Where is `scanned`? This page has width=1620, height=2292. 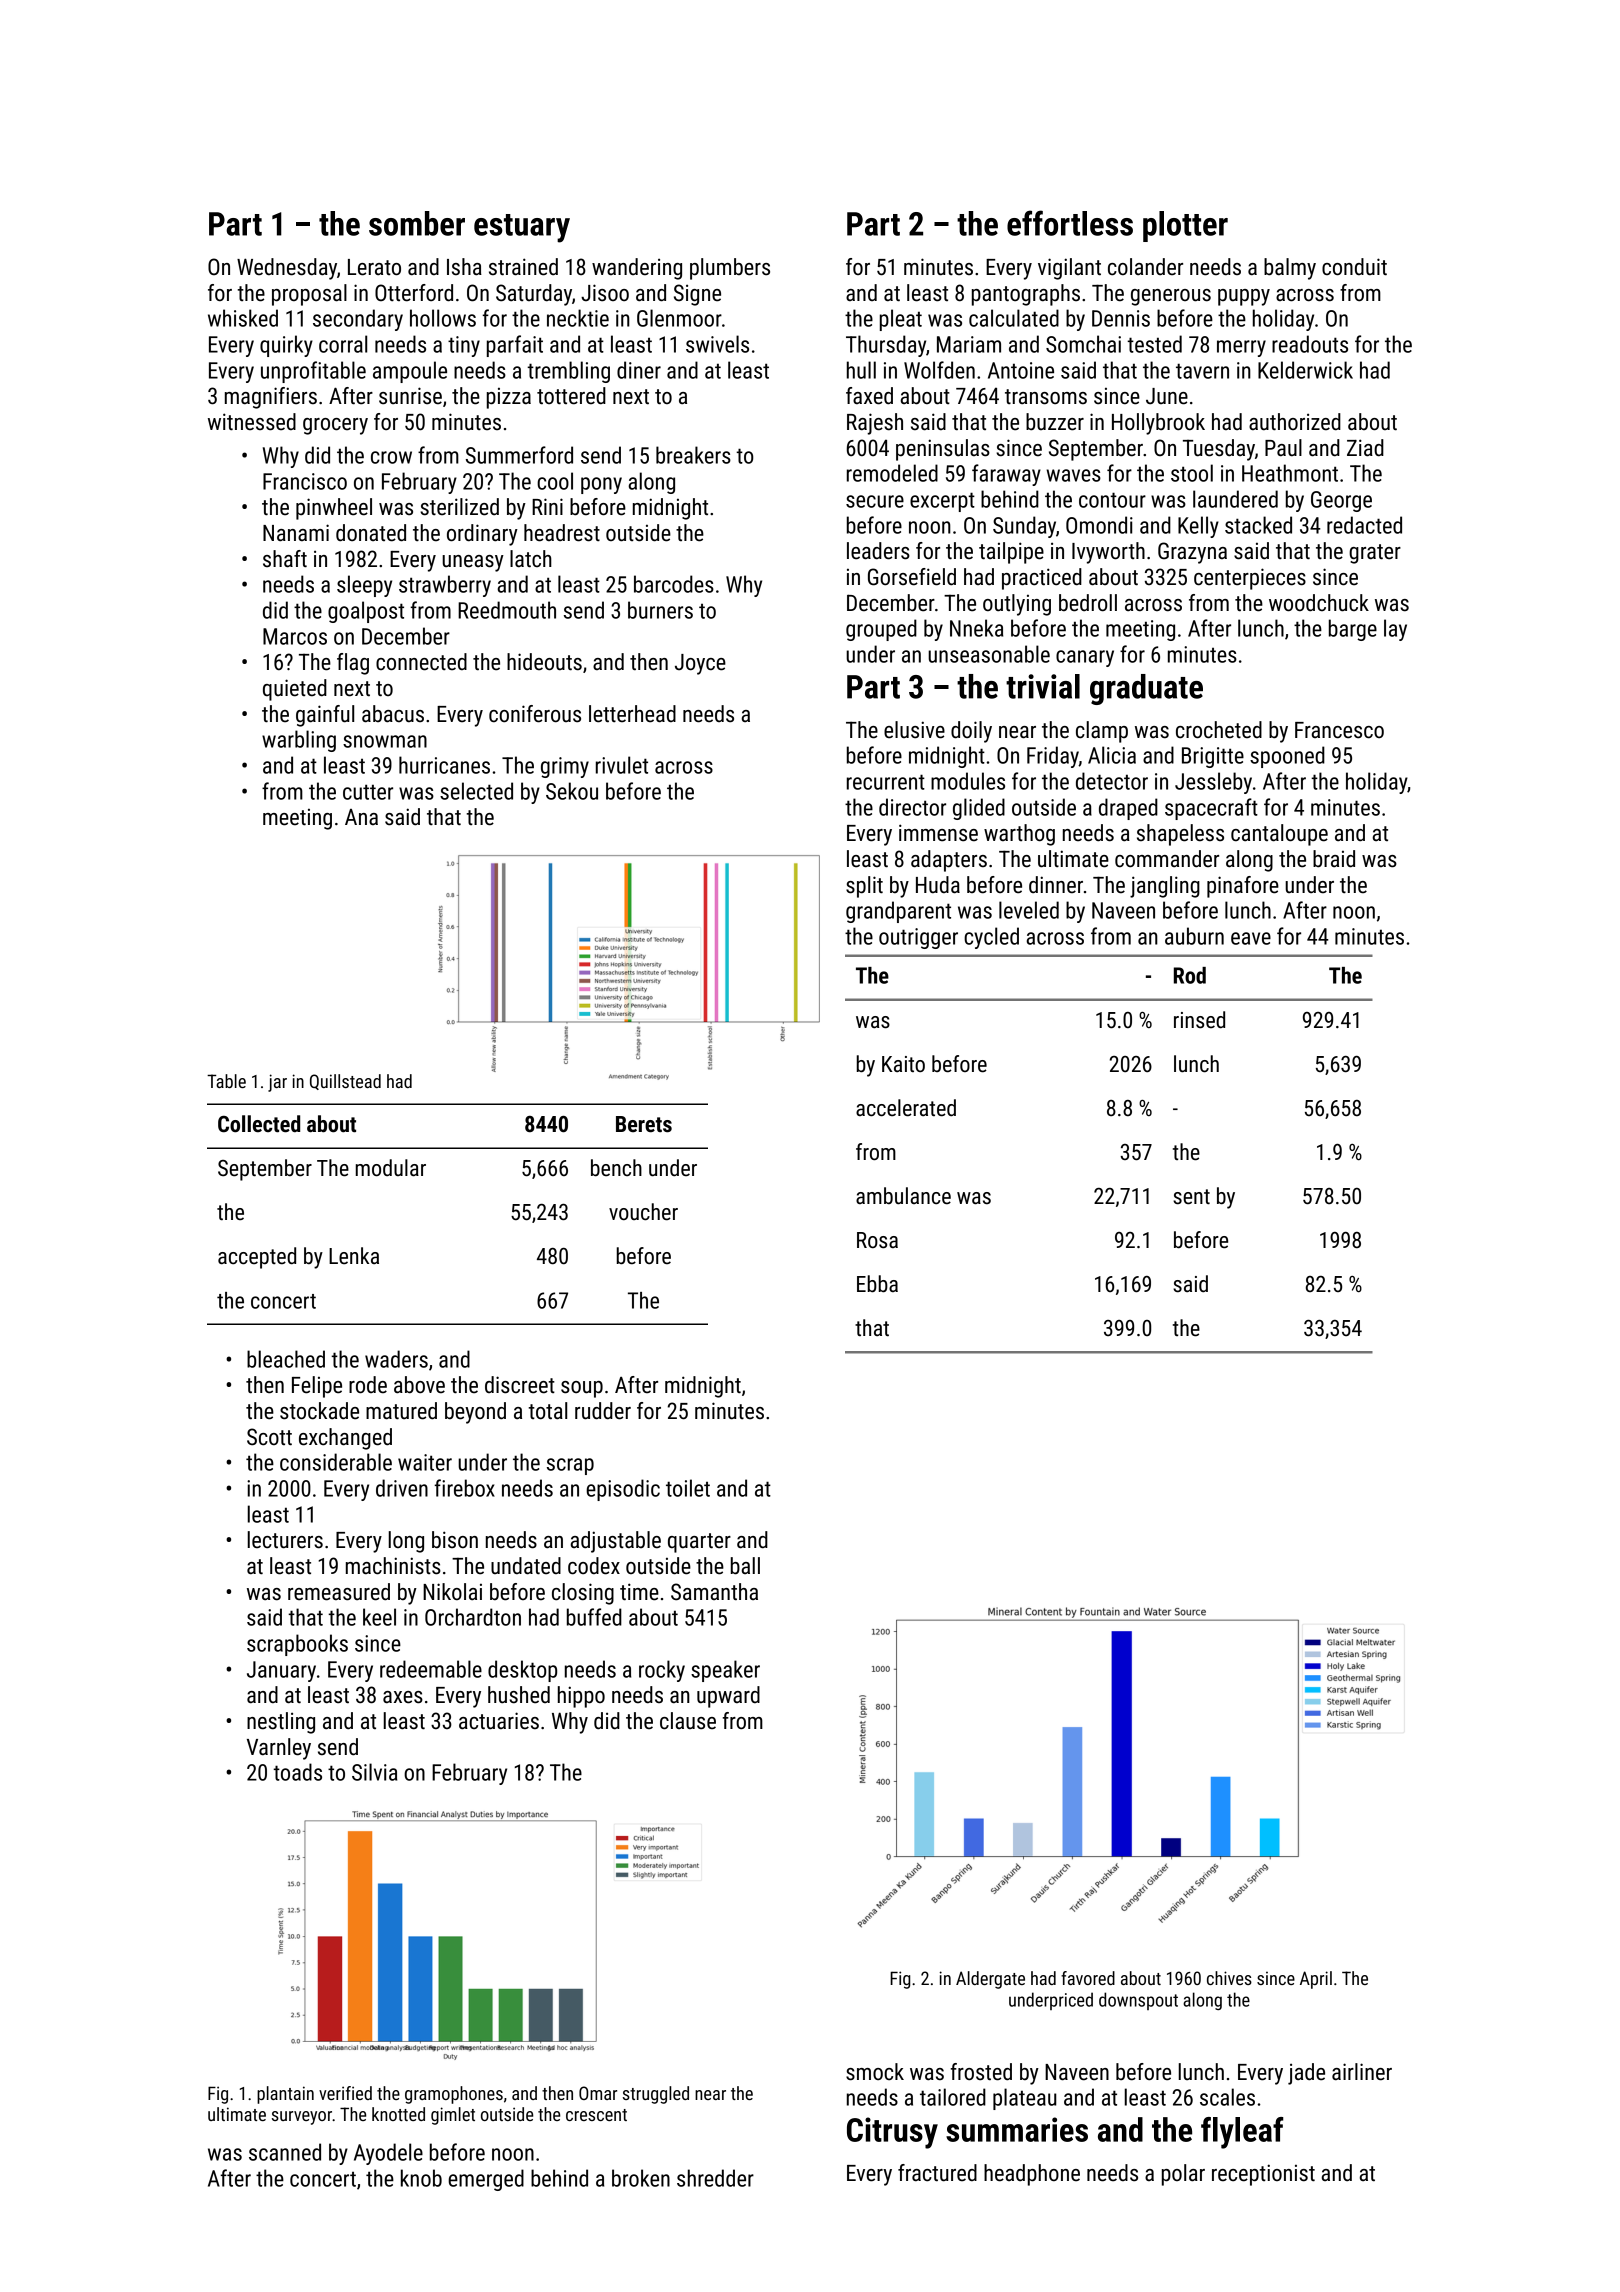
scanned is located at coordinates (285, 2152).
